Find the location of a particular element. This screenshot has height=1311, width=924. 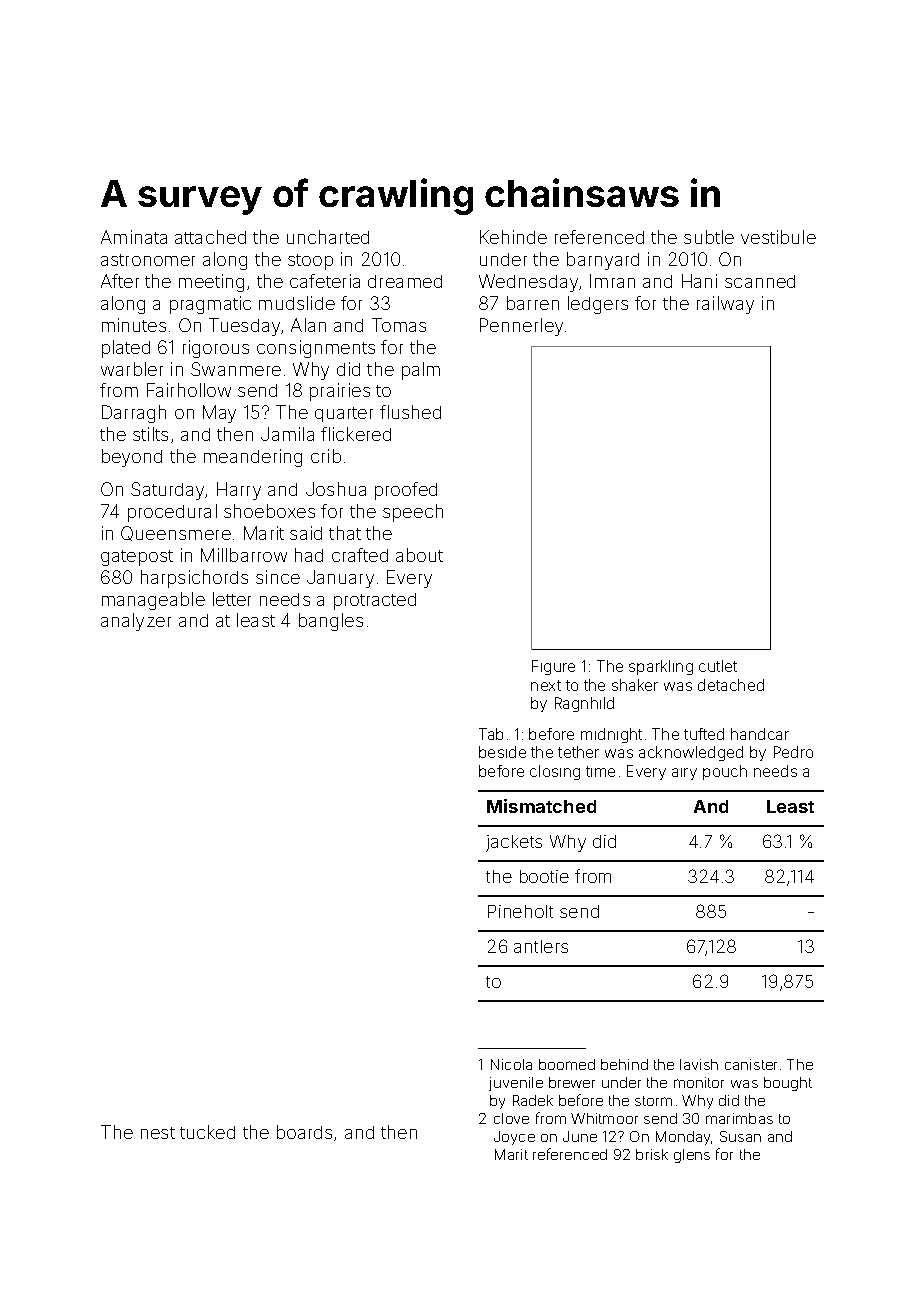

Queensmere is located at coordinates (176, 533).
